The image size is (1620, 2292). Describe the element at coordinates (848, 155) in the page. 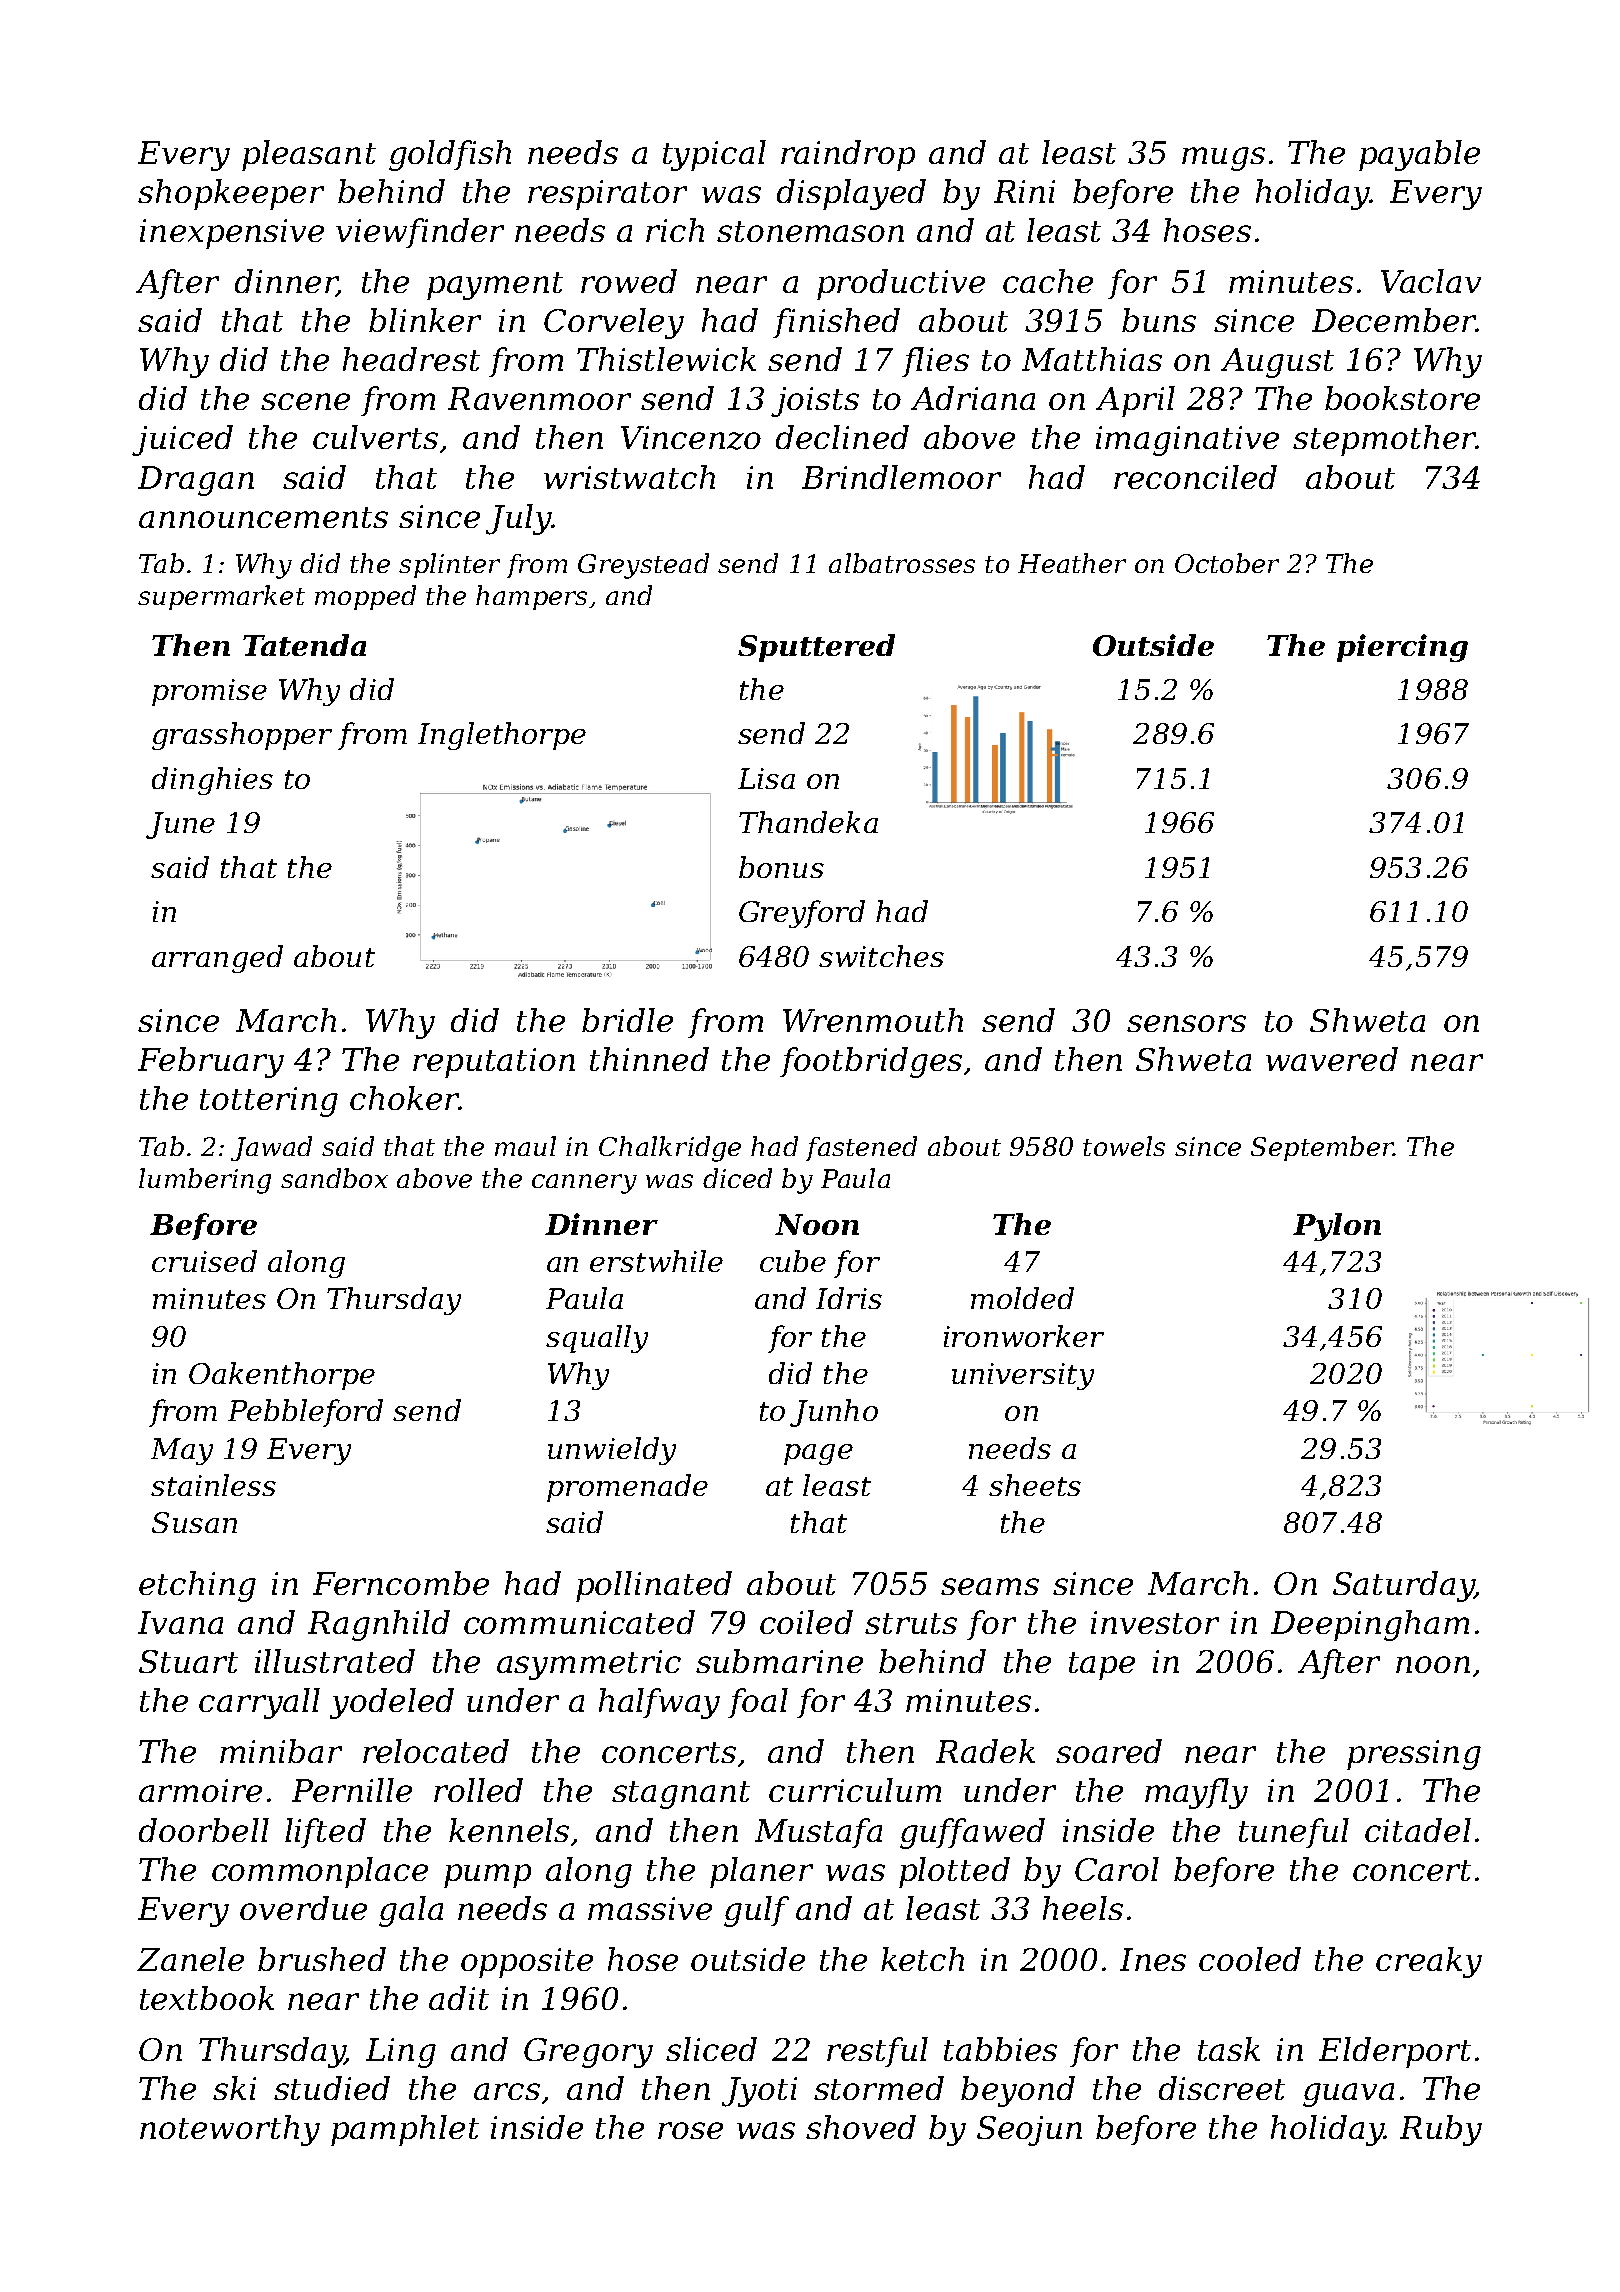

I see `raindrop` at that location.
